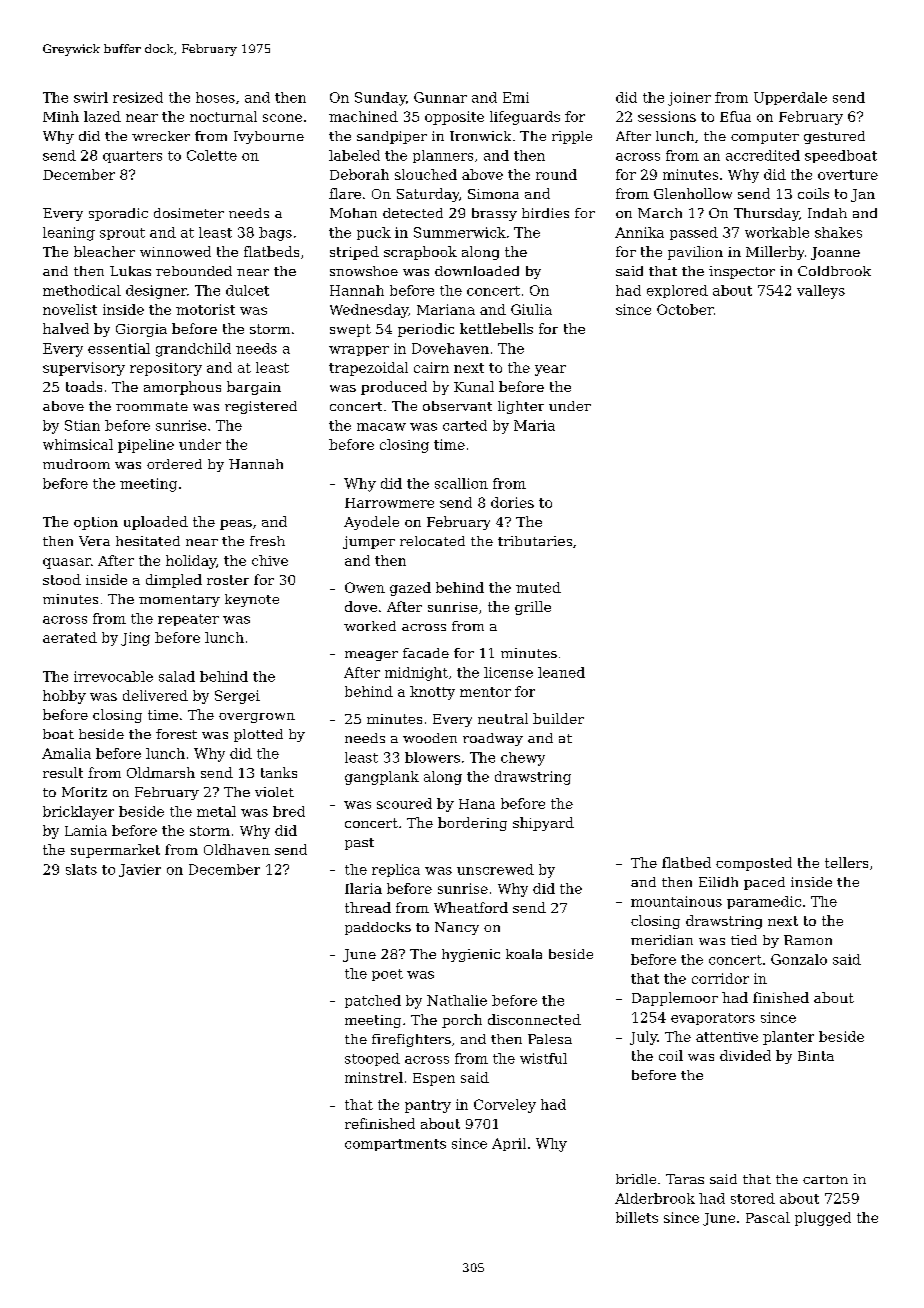 The width and height of the screenshot is (924, 1308). I want to click on Nathalie, so click(457, 1000).
